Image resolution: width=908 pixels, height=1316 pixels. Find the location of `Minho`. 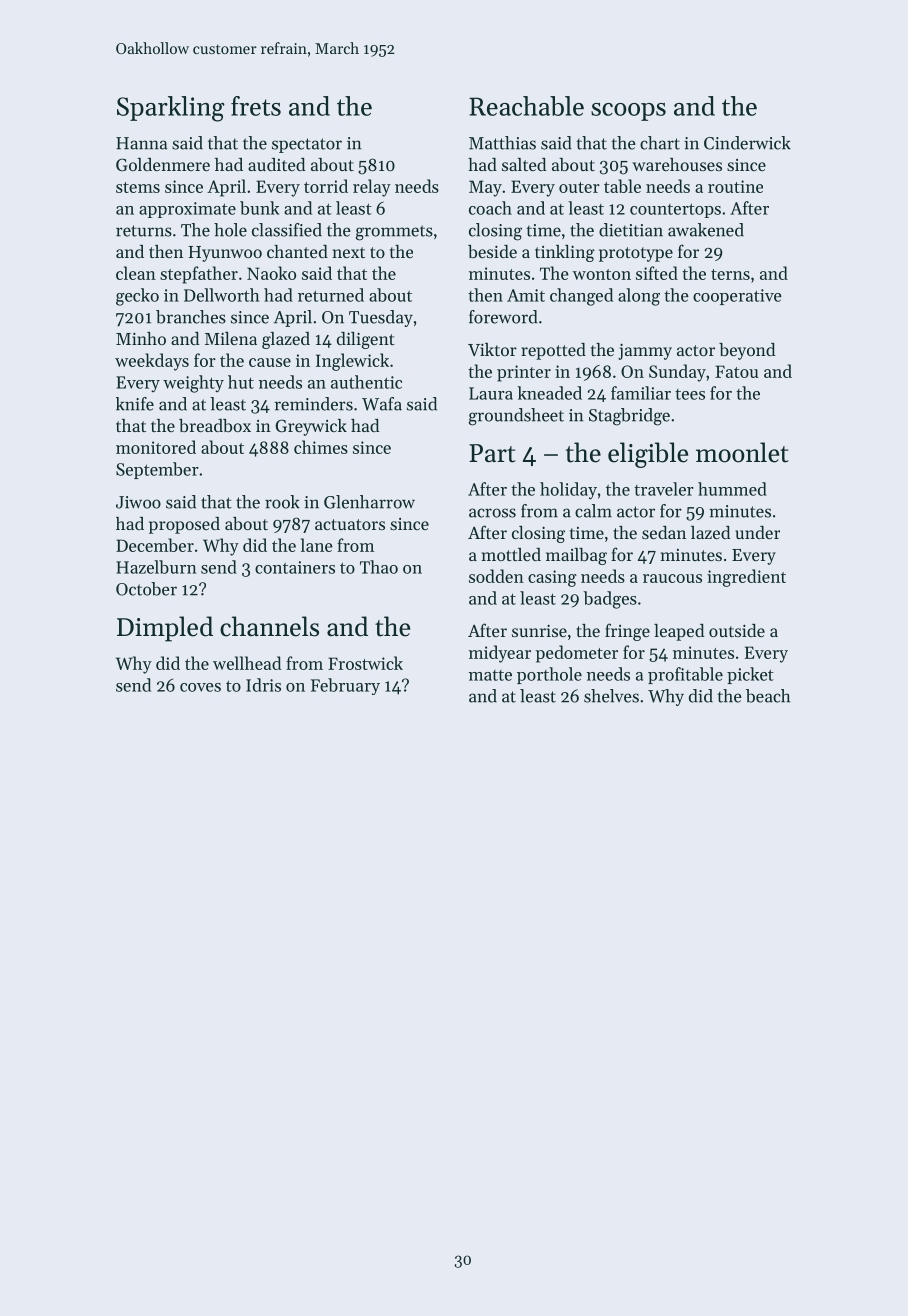

Minho is located at coordinates (141, 338).
